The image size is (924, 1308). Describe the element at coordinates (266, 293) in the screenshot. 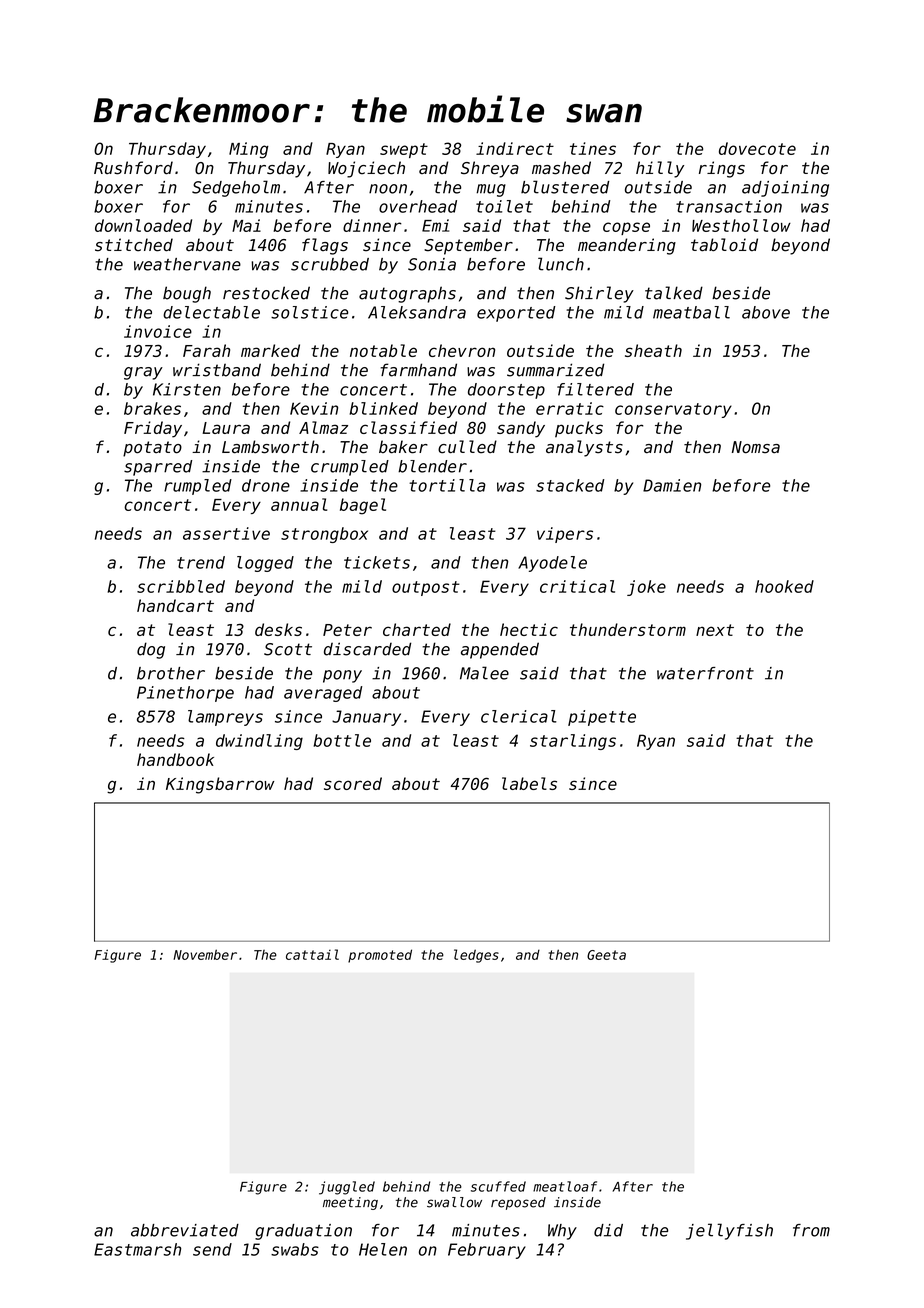

I see `restocked` at that location.
